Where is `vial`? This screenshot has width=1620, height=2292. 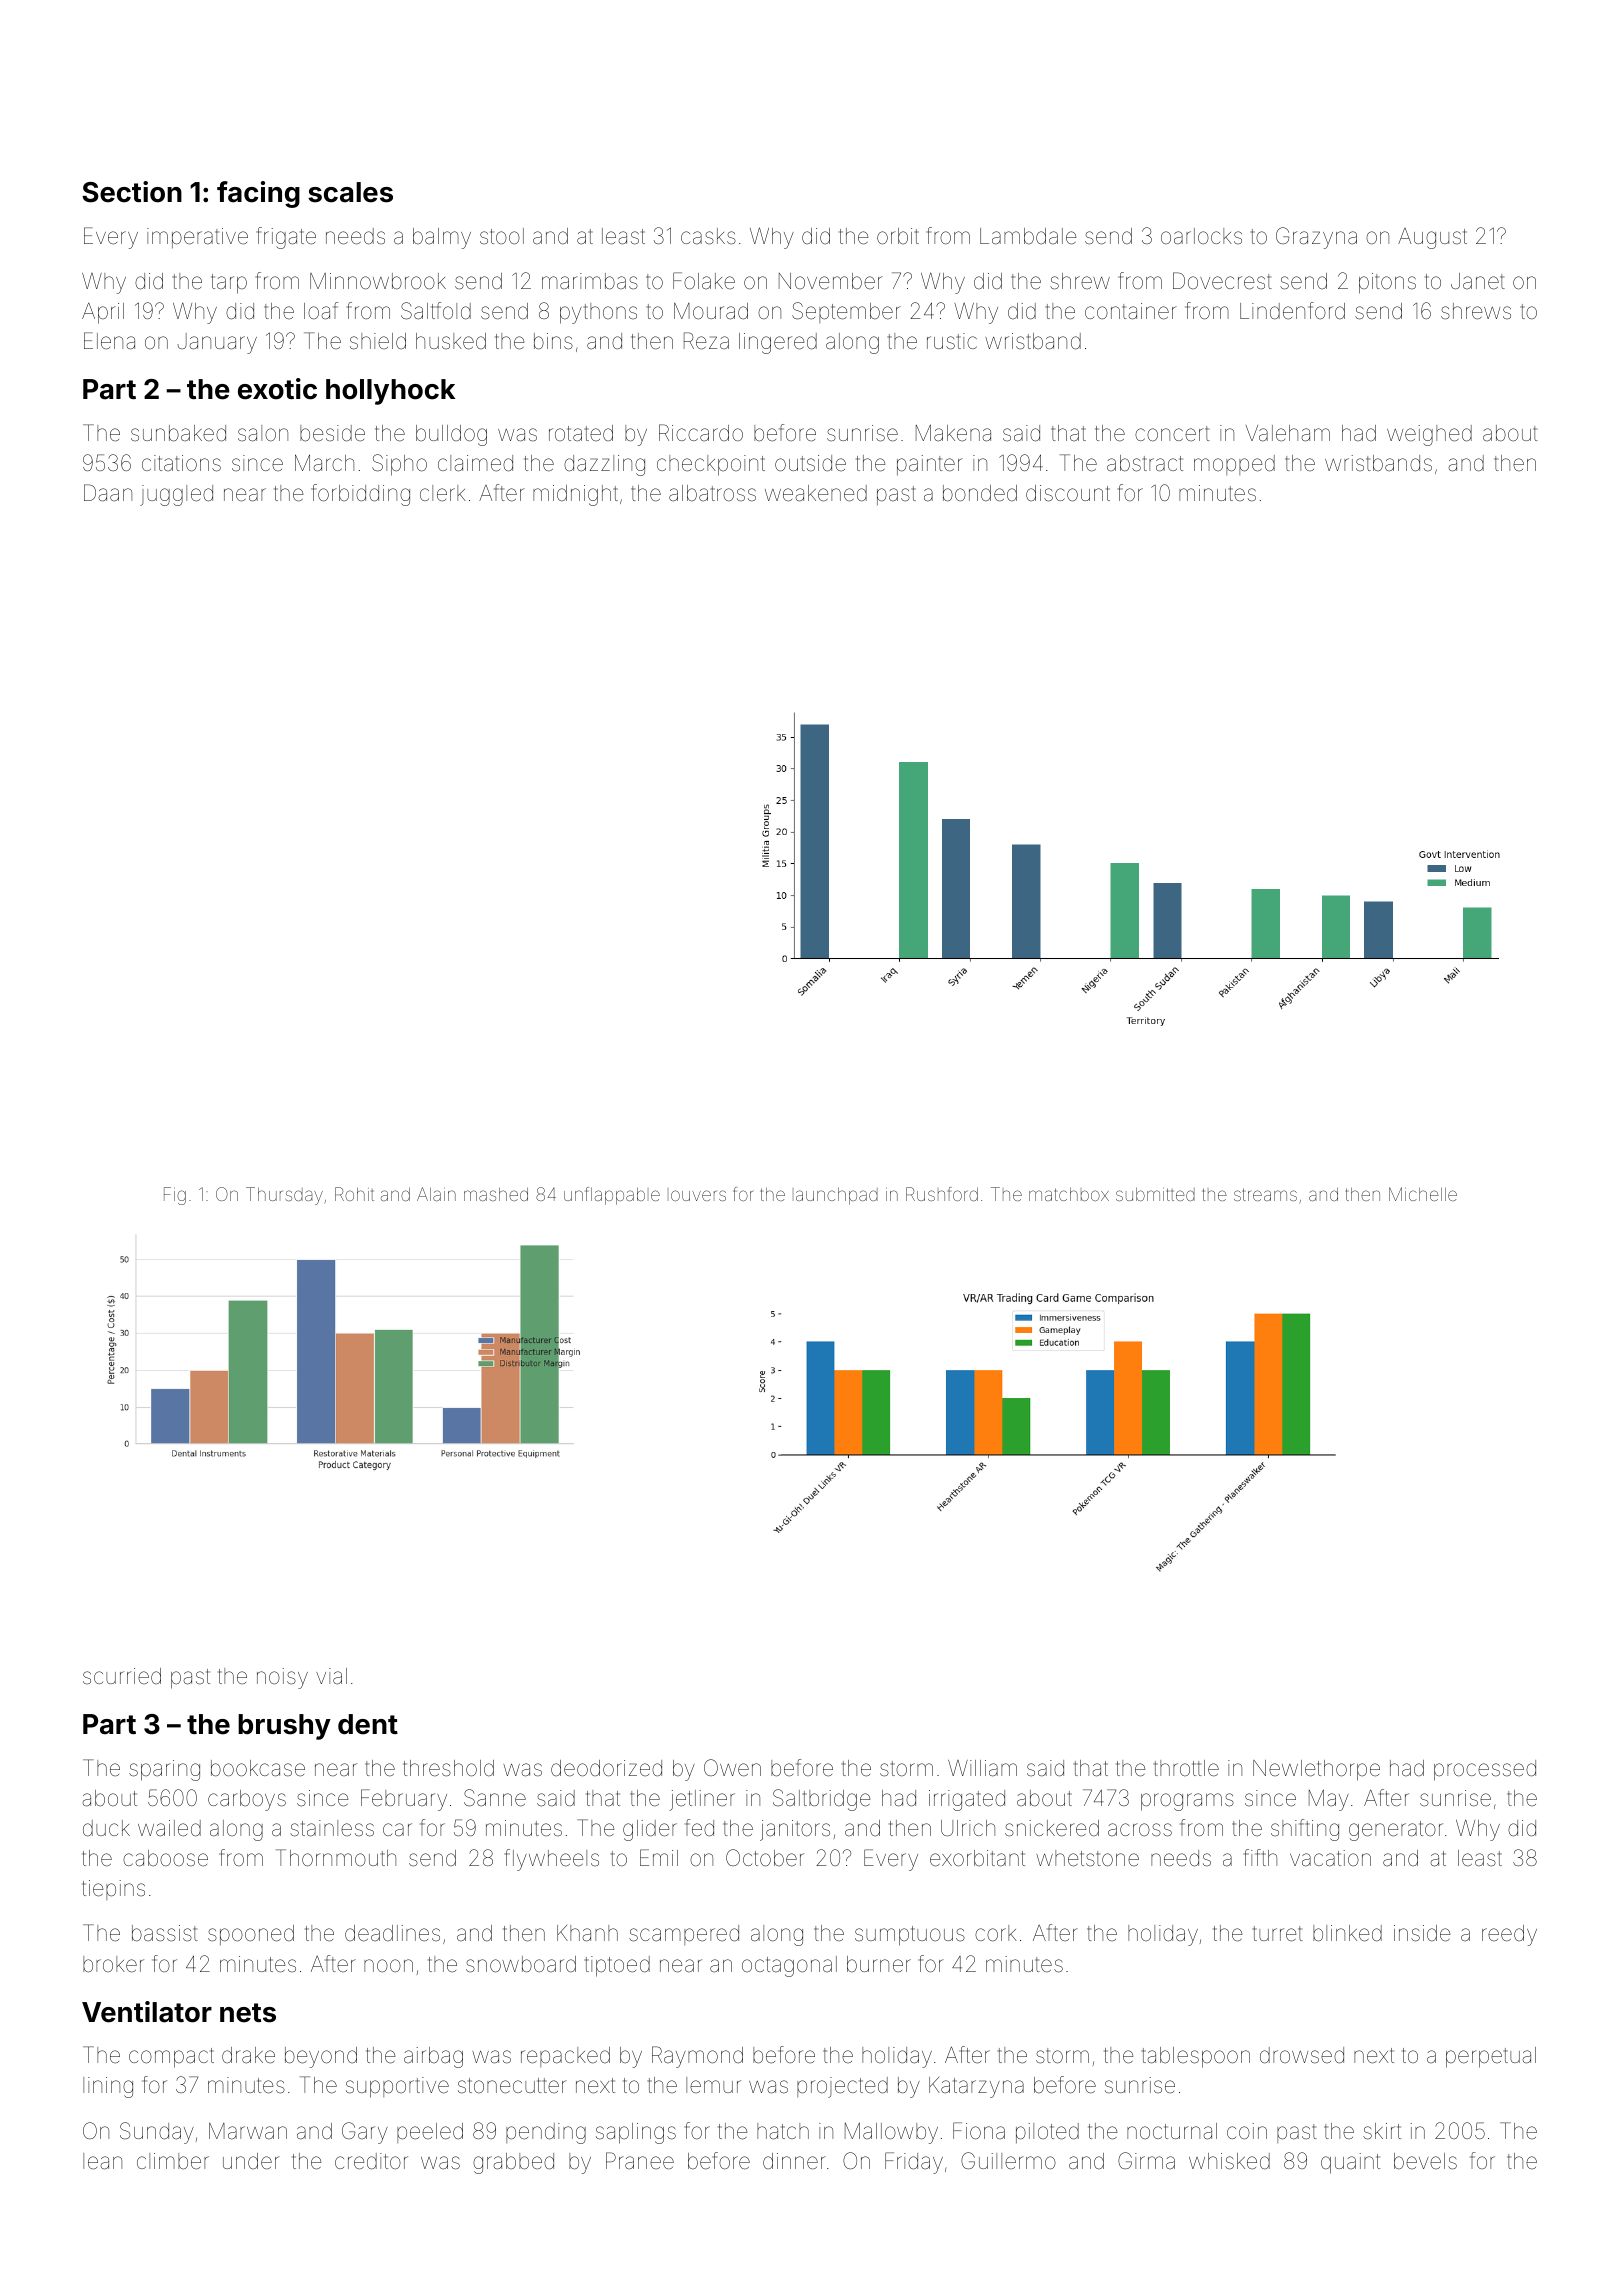 vial is located at coordinates (331, 1676).
